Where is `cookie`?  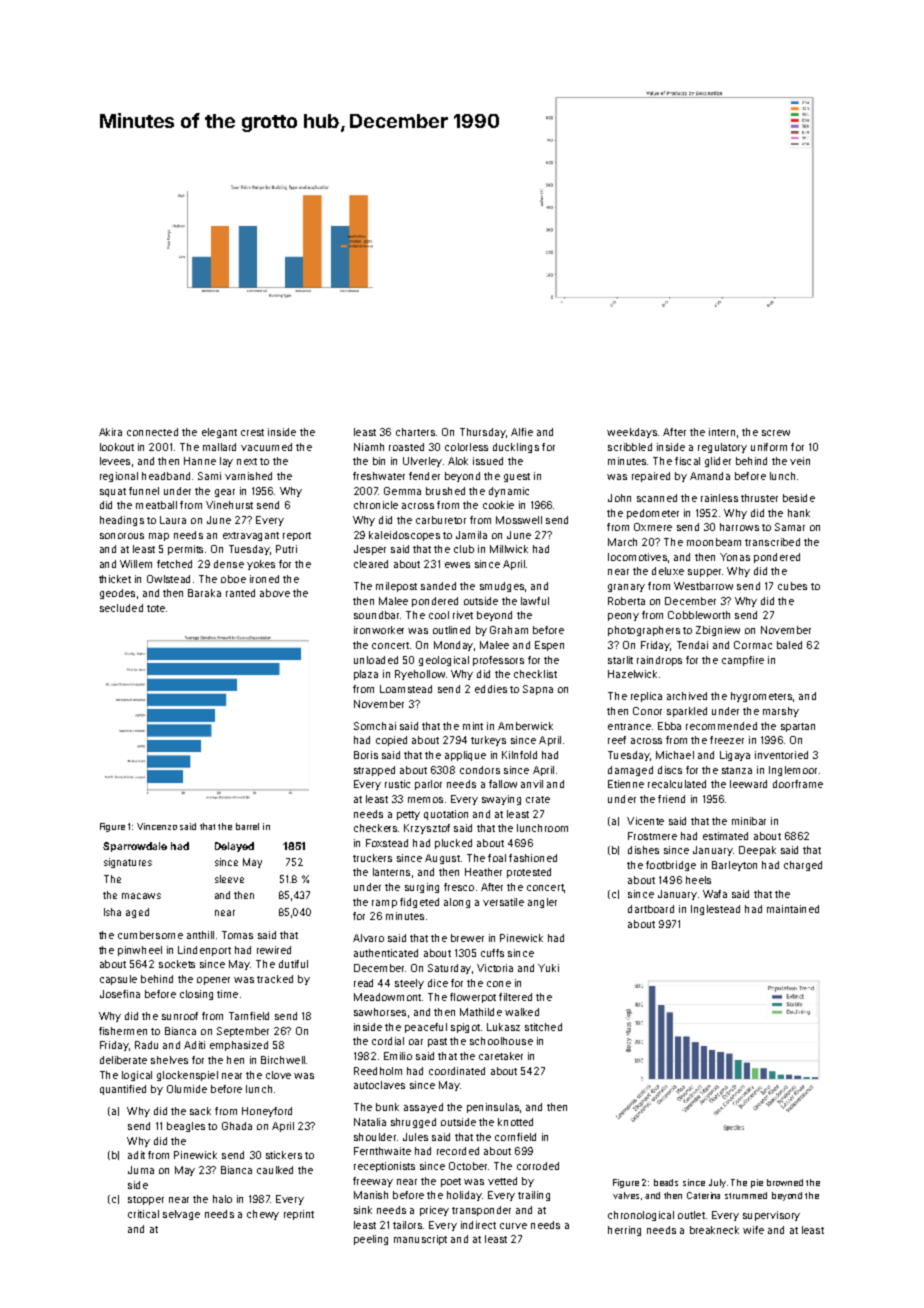
cookie is located at coordinates (498, 505).
